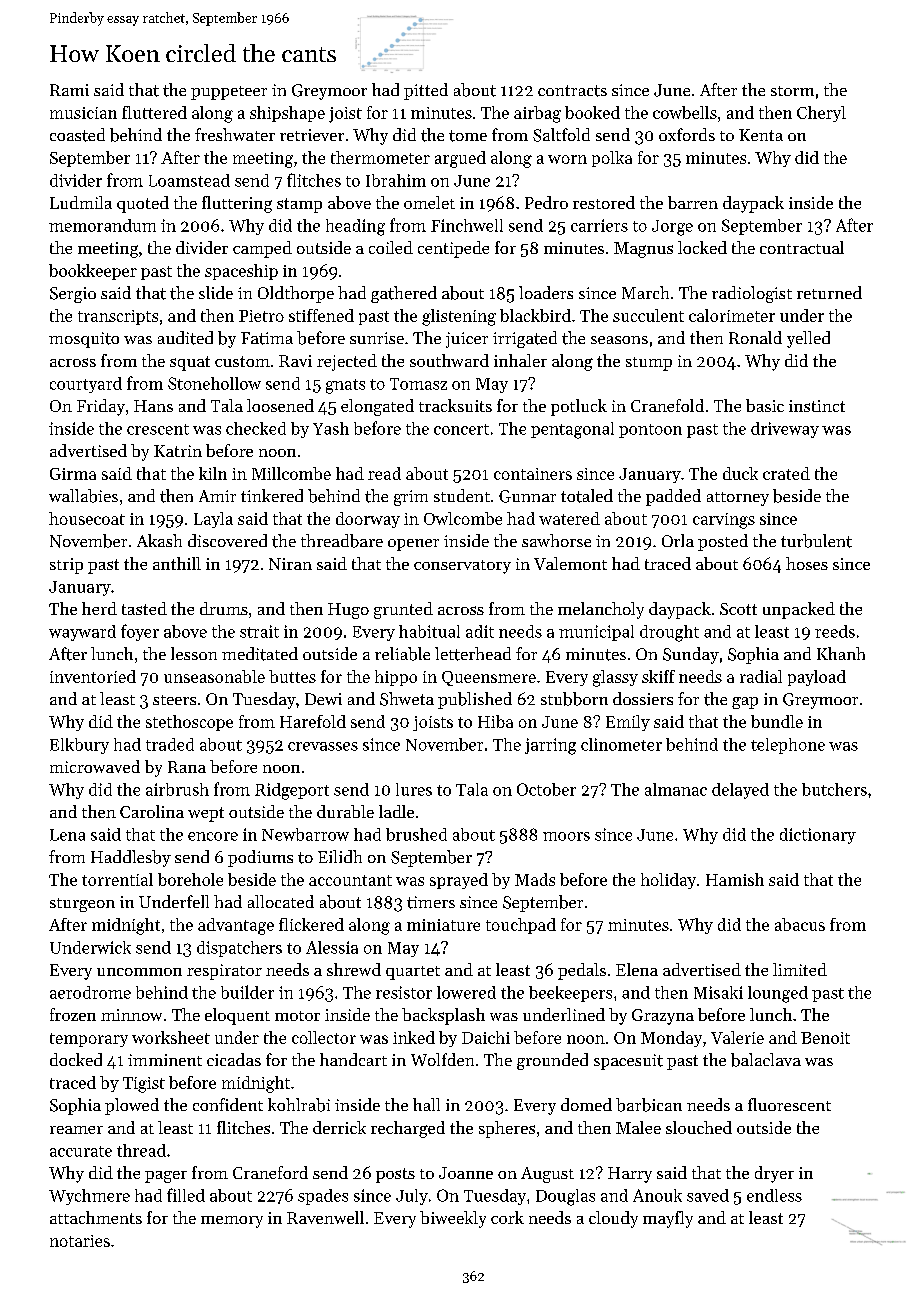 The image size is (924, 1308). I want to click on Rami, so click(69, 90).
